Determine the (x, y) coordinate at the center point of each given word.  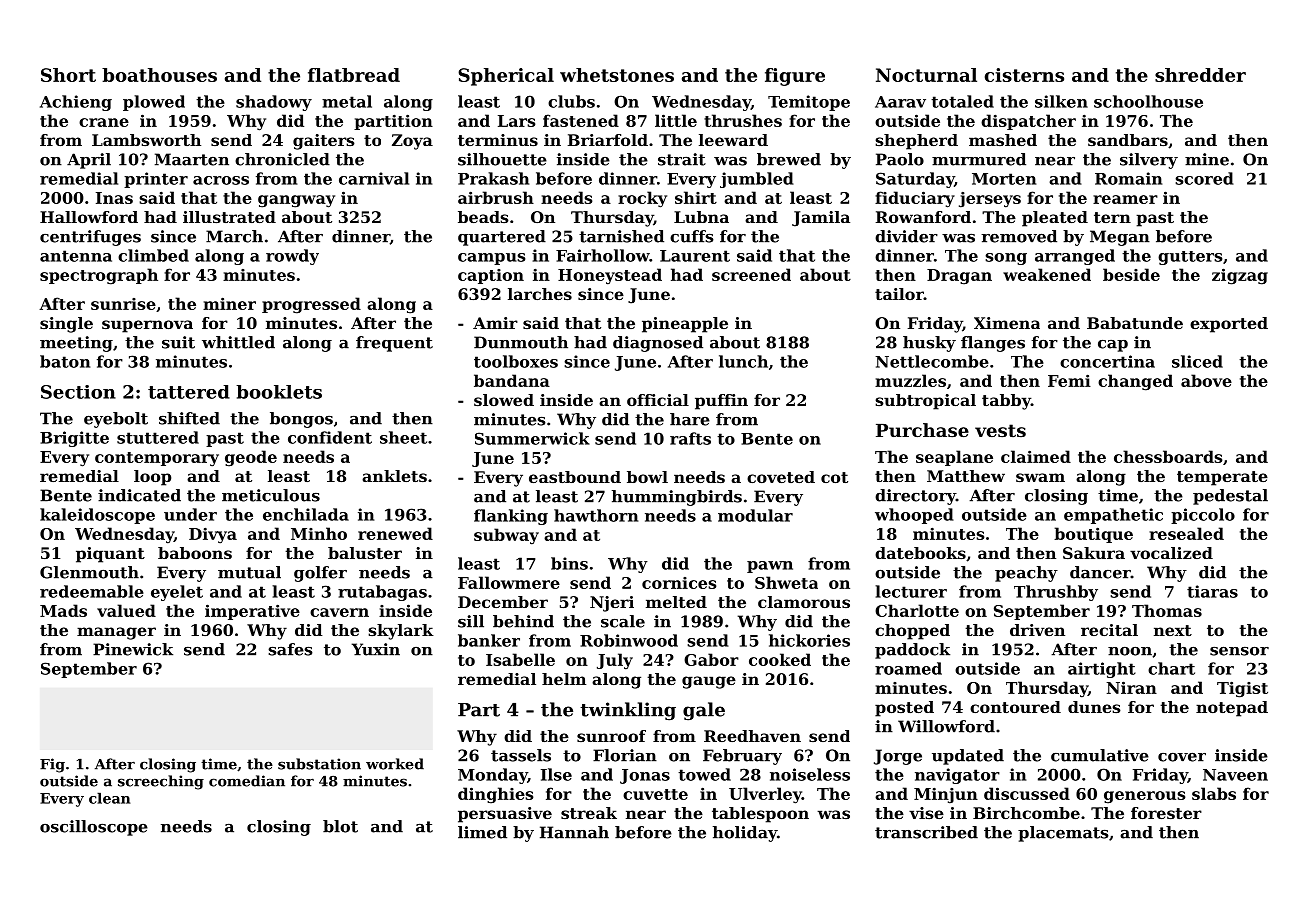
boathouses (159, 75)
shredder (1200, 75)
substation (319, 764)
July (615, 661)
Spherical (506, 77)
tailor (899, 294)
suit (178, 342)
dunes (1094, 707)
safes (290, 649)
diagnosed (658, 344)
